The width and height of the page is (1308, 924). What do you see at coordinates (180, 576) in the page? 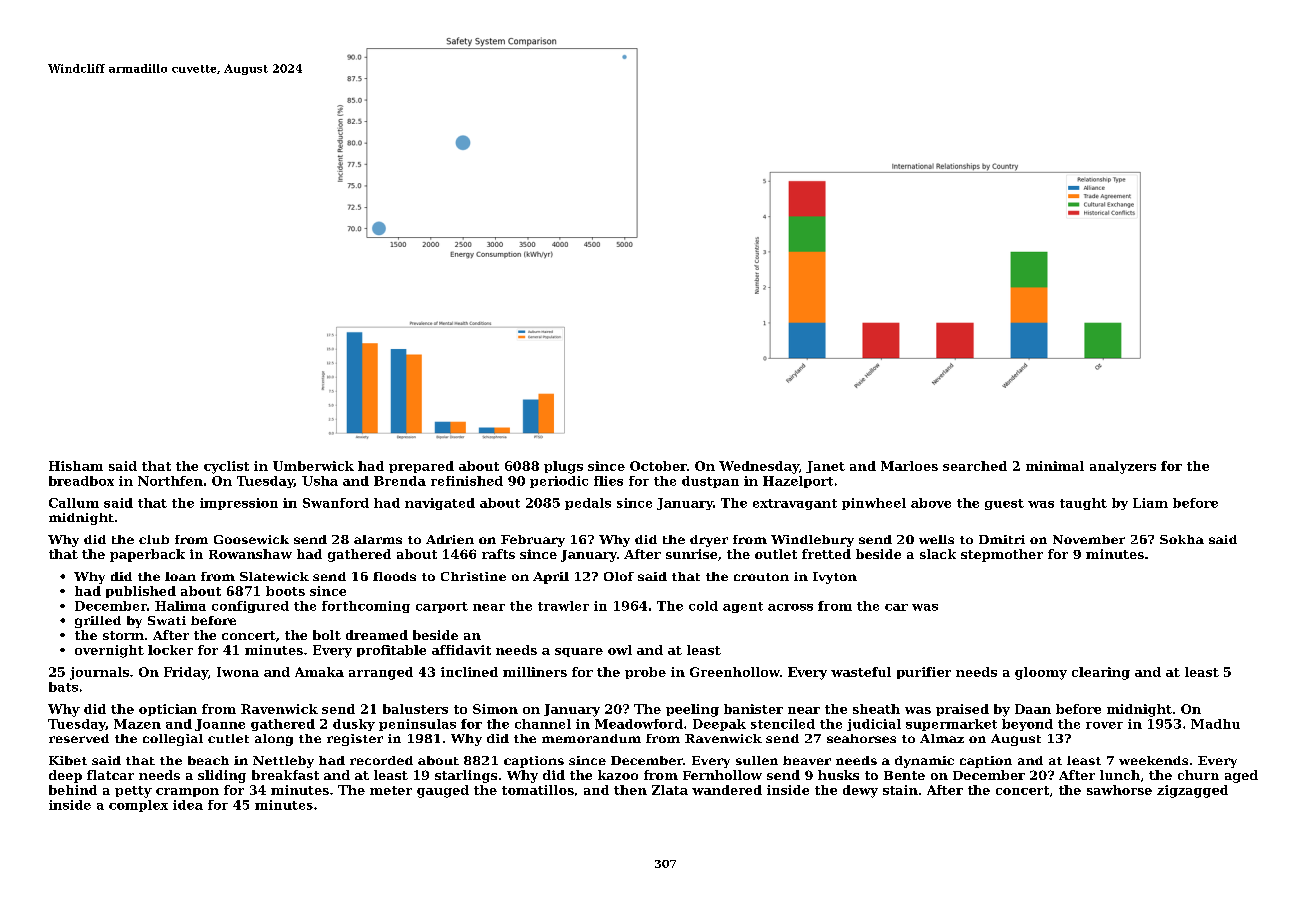
I see `loan` at bounding box center [180, 576].
